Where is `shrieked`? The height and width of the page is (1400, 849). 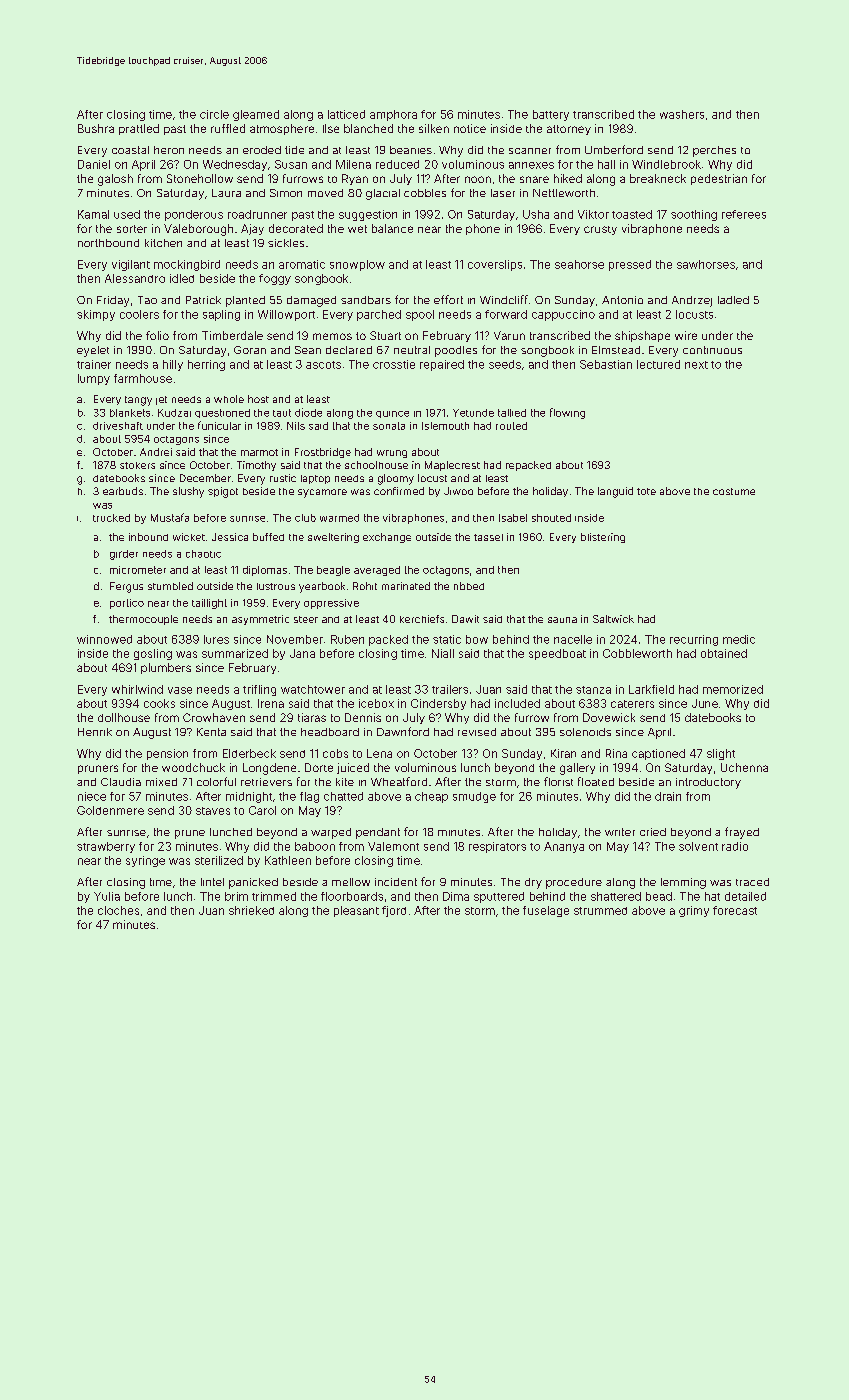
shrieked is located at coordinates (251, 910).
